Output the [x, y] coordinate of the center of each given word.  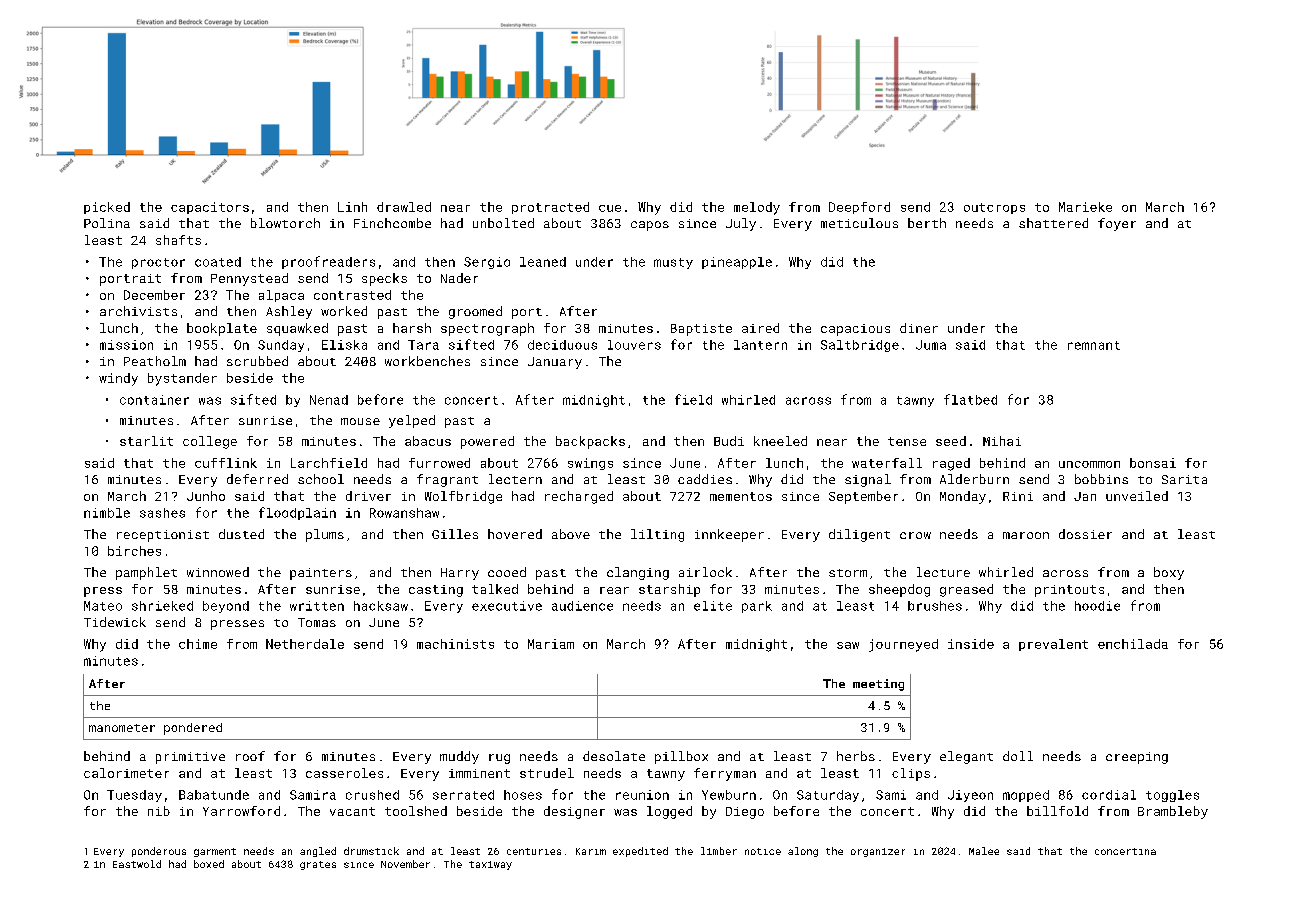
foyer [1117, 224]
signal [868, 480]
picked [107, 208]
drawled [404, 207]
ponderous [159, 852]
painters [321, 574]
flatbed [970, 399]
